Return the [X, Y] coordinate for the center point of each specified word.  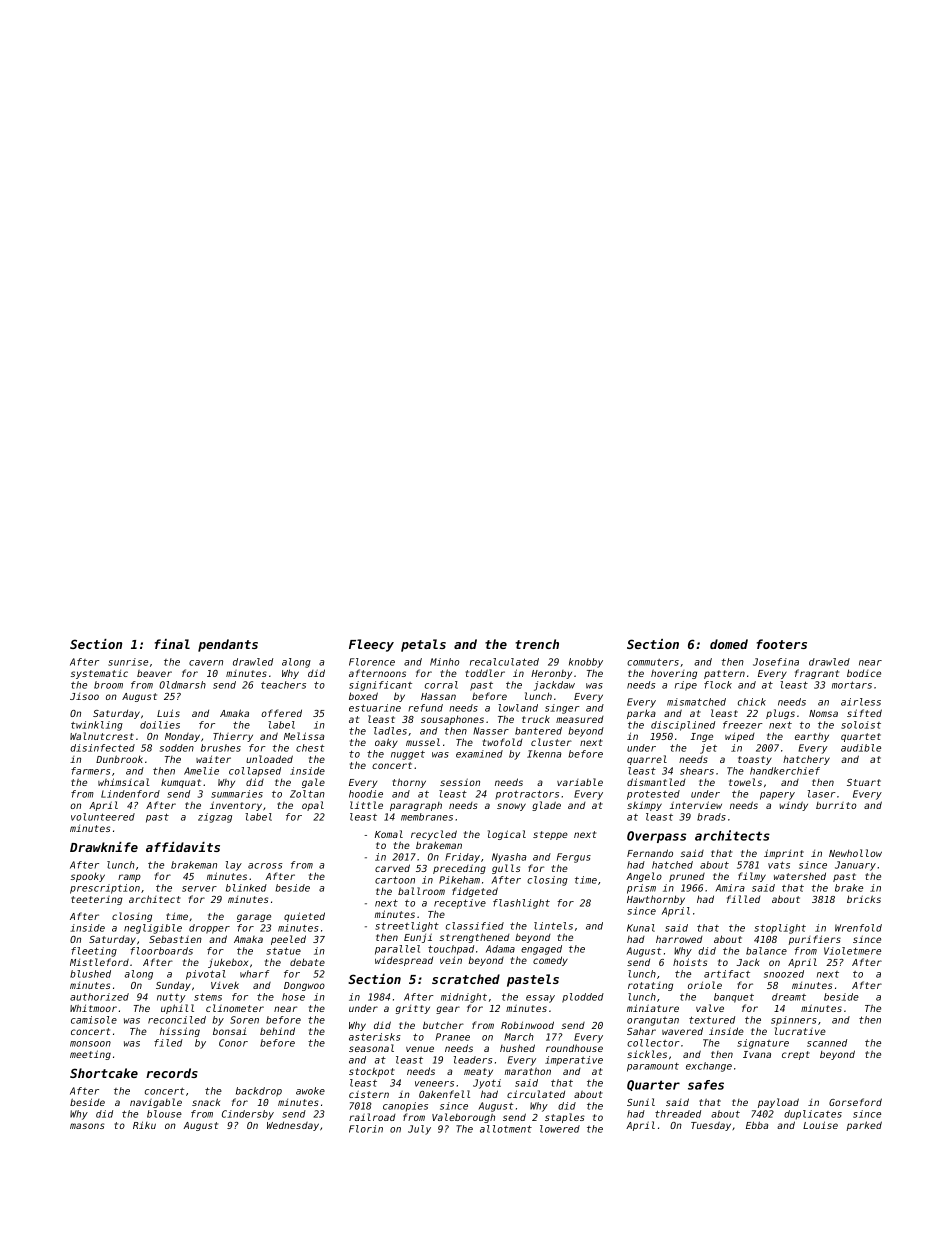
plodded [583, 998]
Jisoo [84, 696]
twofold [503, 742]
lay [234, 866]
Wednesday [293, 1126]
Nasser [491, 731]
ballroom [421, 891]
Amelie [201, 771]
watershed [800, 876]
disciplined [683, 726]
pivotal [206, 975]
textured [712, 1020]
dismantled [656, 782]
